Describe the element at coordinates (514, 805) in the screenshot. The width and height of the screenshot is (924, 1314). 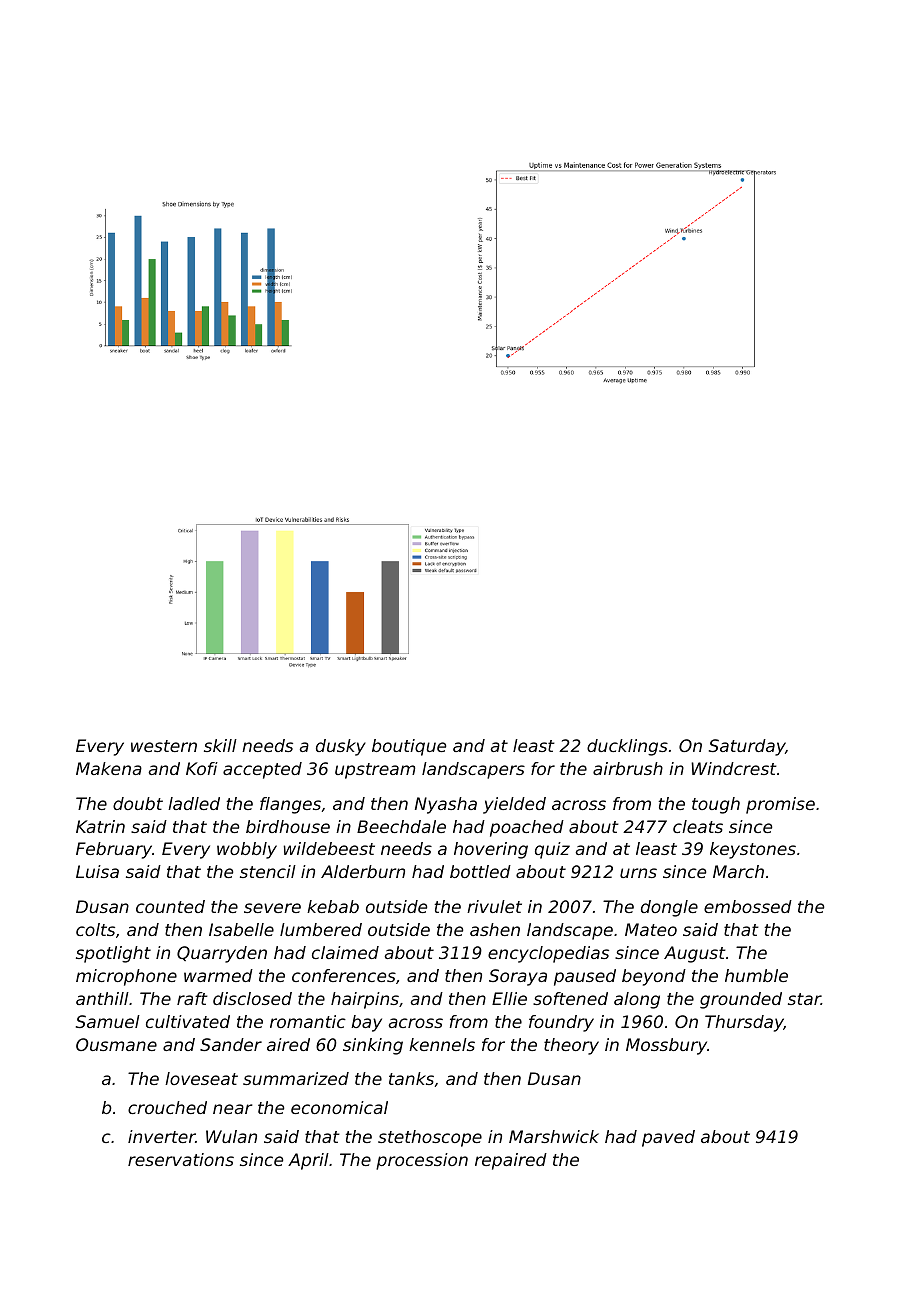
I see `yielded` at that location.
